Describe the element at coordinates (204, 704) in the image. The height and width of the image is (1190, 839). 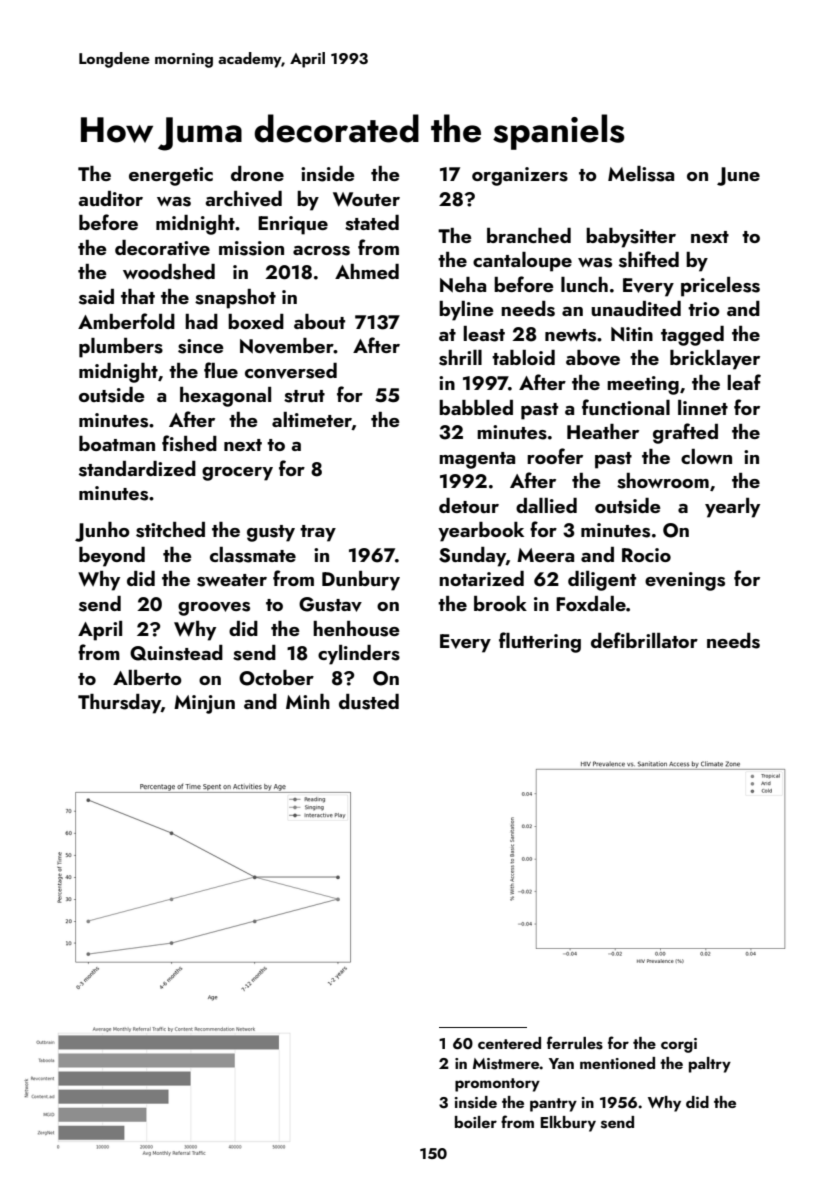
I see `Minjun` at that location.
